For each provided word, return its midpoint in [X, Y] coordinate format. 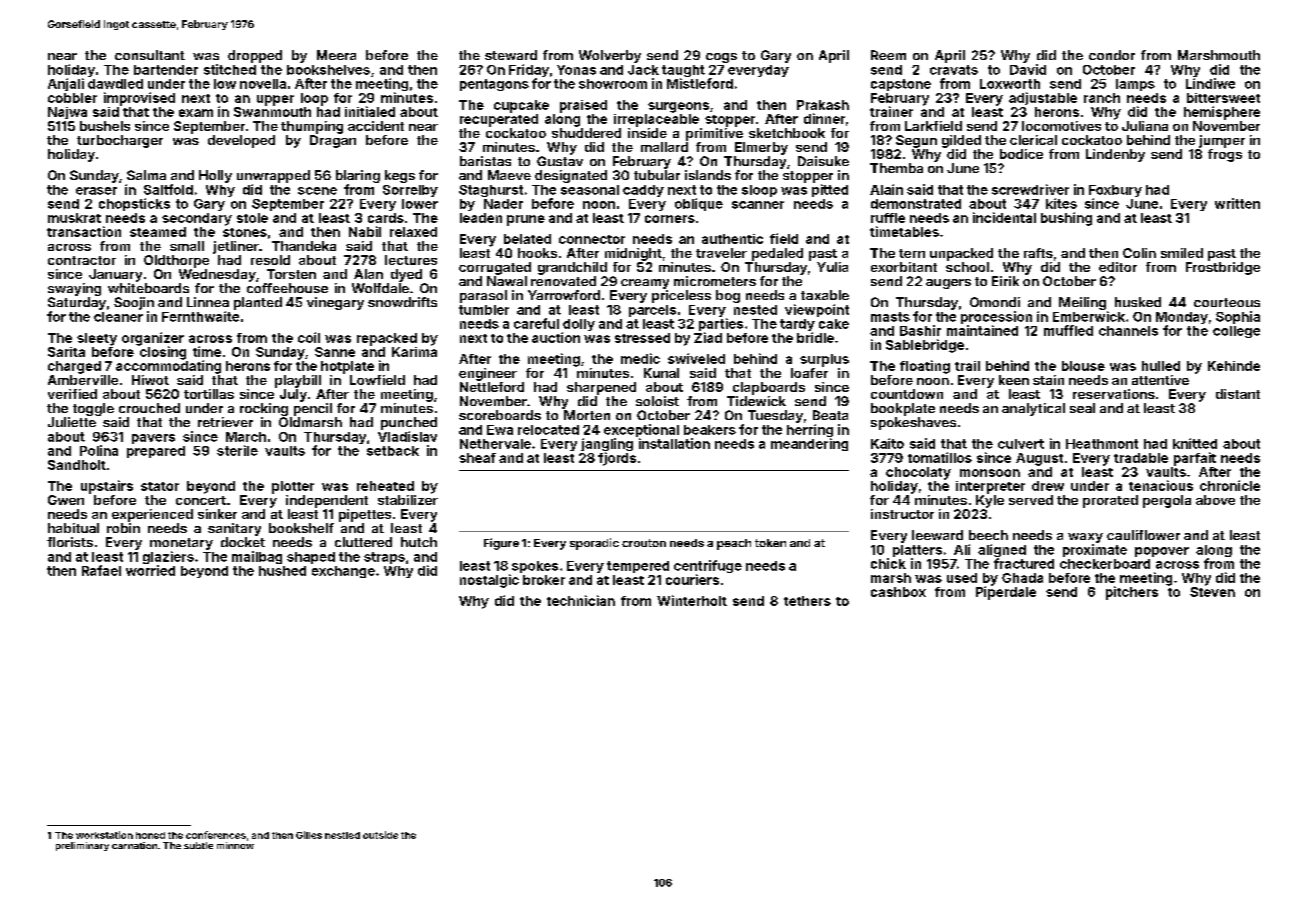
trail [967, 366]
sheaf [477, 458]
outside [380, 835]
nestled [342, 835]
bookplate [903, 409]
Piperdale [1006, 593]
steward [511, 55]
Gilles [309, 835]
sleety [97, 339]
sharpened [601, 388]
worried [150, 570]
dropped [255, 56]
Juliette [72, 422]
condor [1112, 55]
